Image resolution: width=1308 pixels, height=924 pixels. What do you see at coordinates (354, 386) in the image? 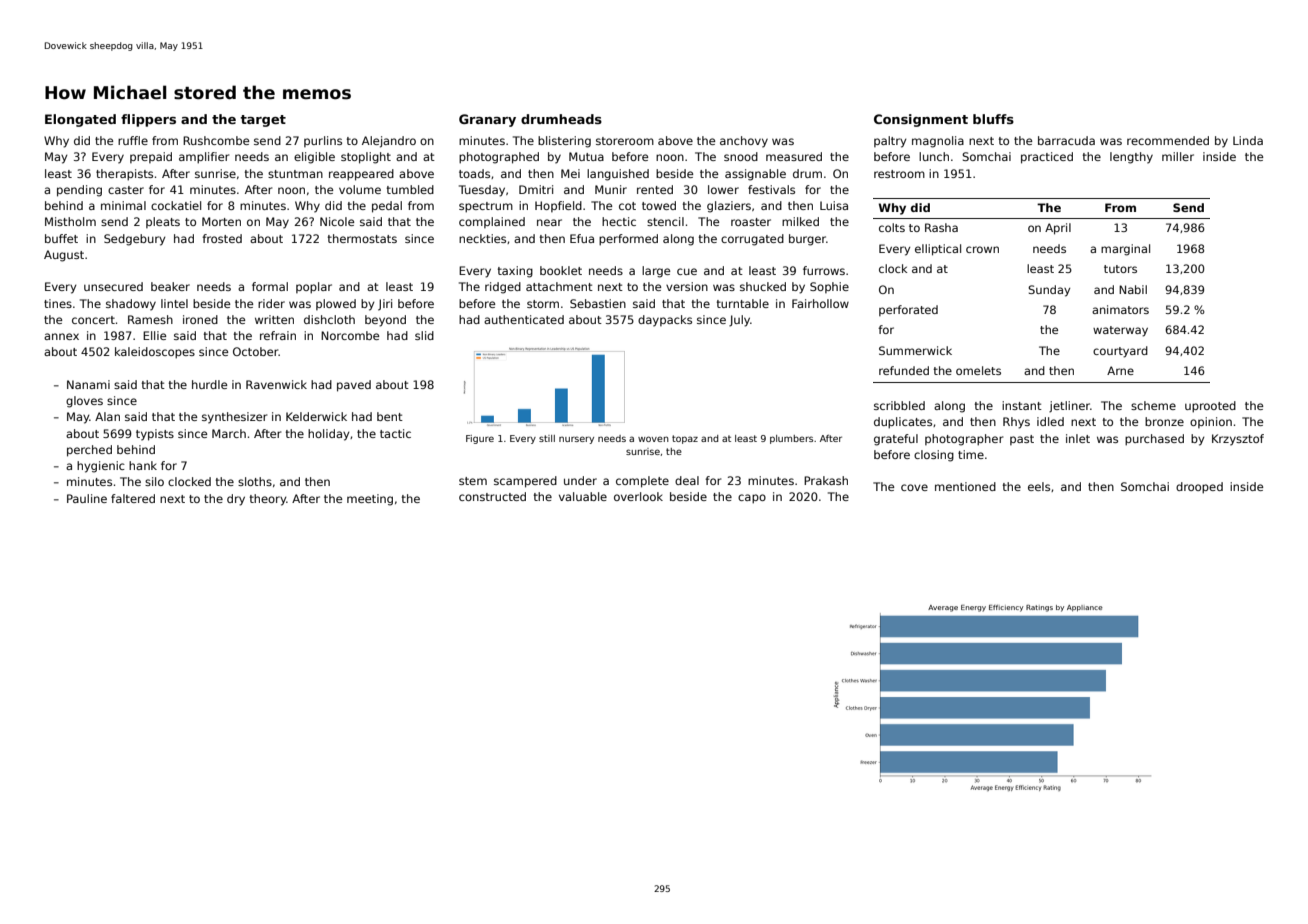
I see `paved` at bounding box center [354, 386].
